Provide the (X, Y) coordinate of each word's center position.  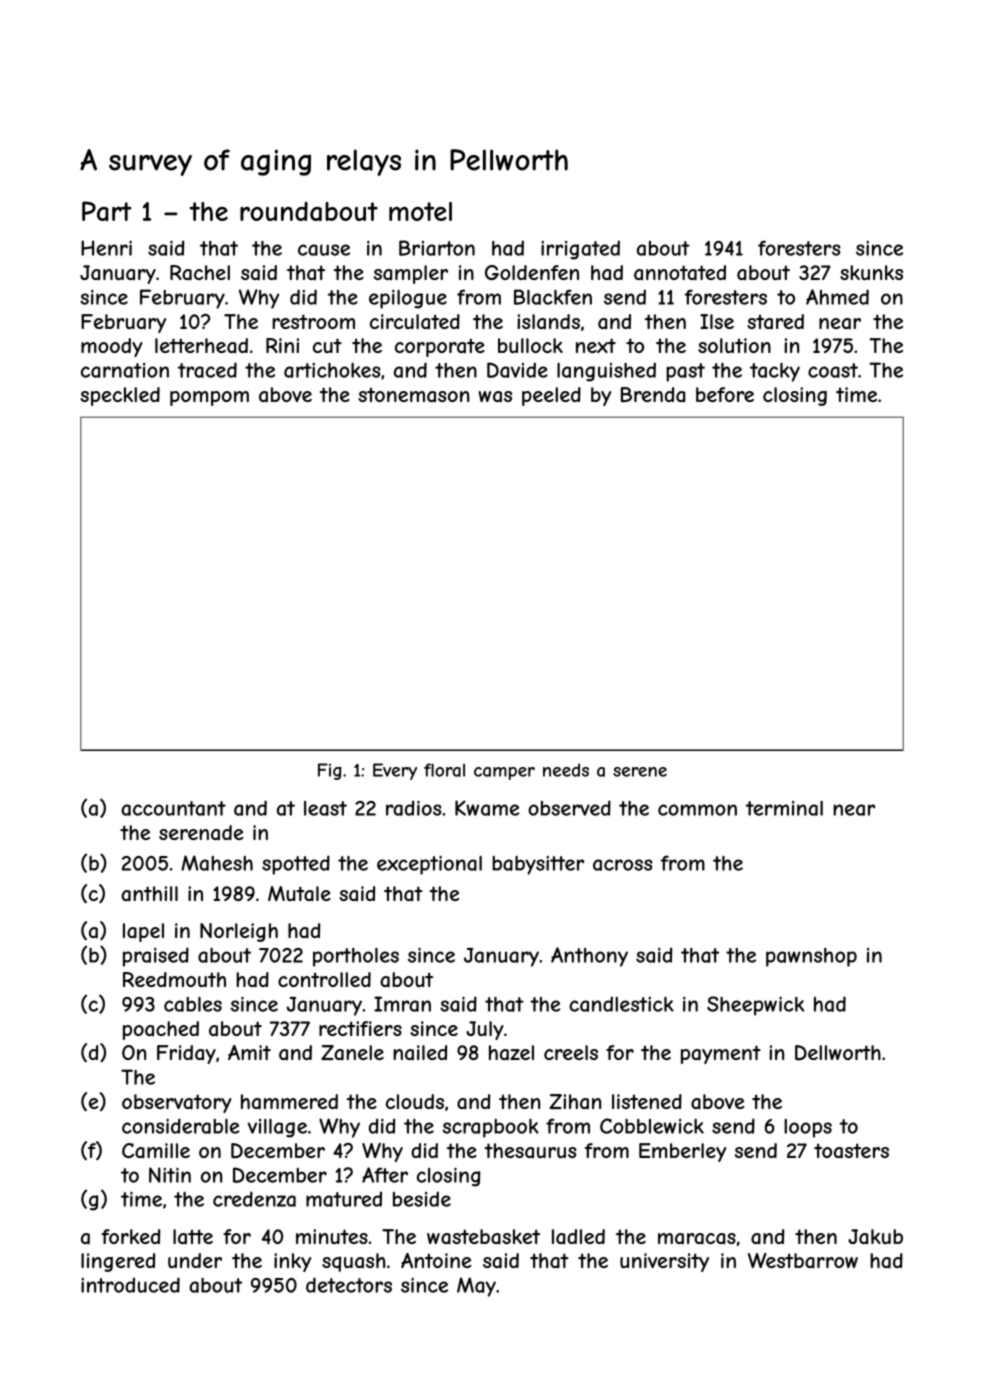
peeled (551, 396)
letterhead (201, 345)
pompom (209, 398)
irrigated (580, 250)
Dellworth (838, 1053)
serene (640, 772)
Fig (329, 771)
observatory (177, 1103)
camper (504, 773)
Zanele (352, 1053)
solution (734, 345)
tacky (775, 372)
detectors (349, 1285)
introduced (130, 1285)
